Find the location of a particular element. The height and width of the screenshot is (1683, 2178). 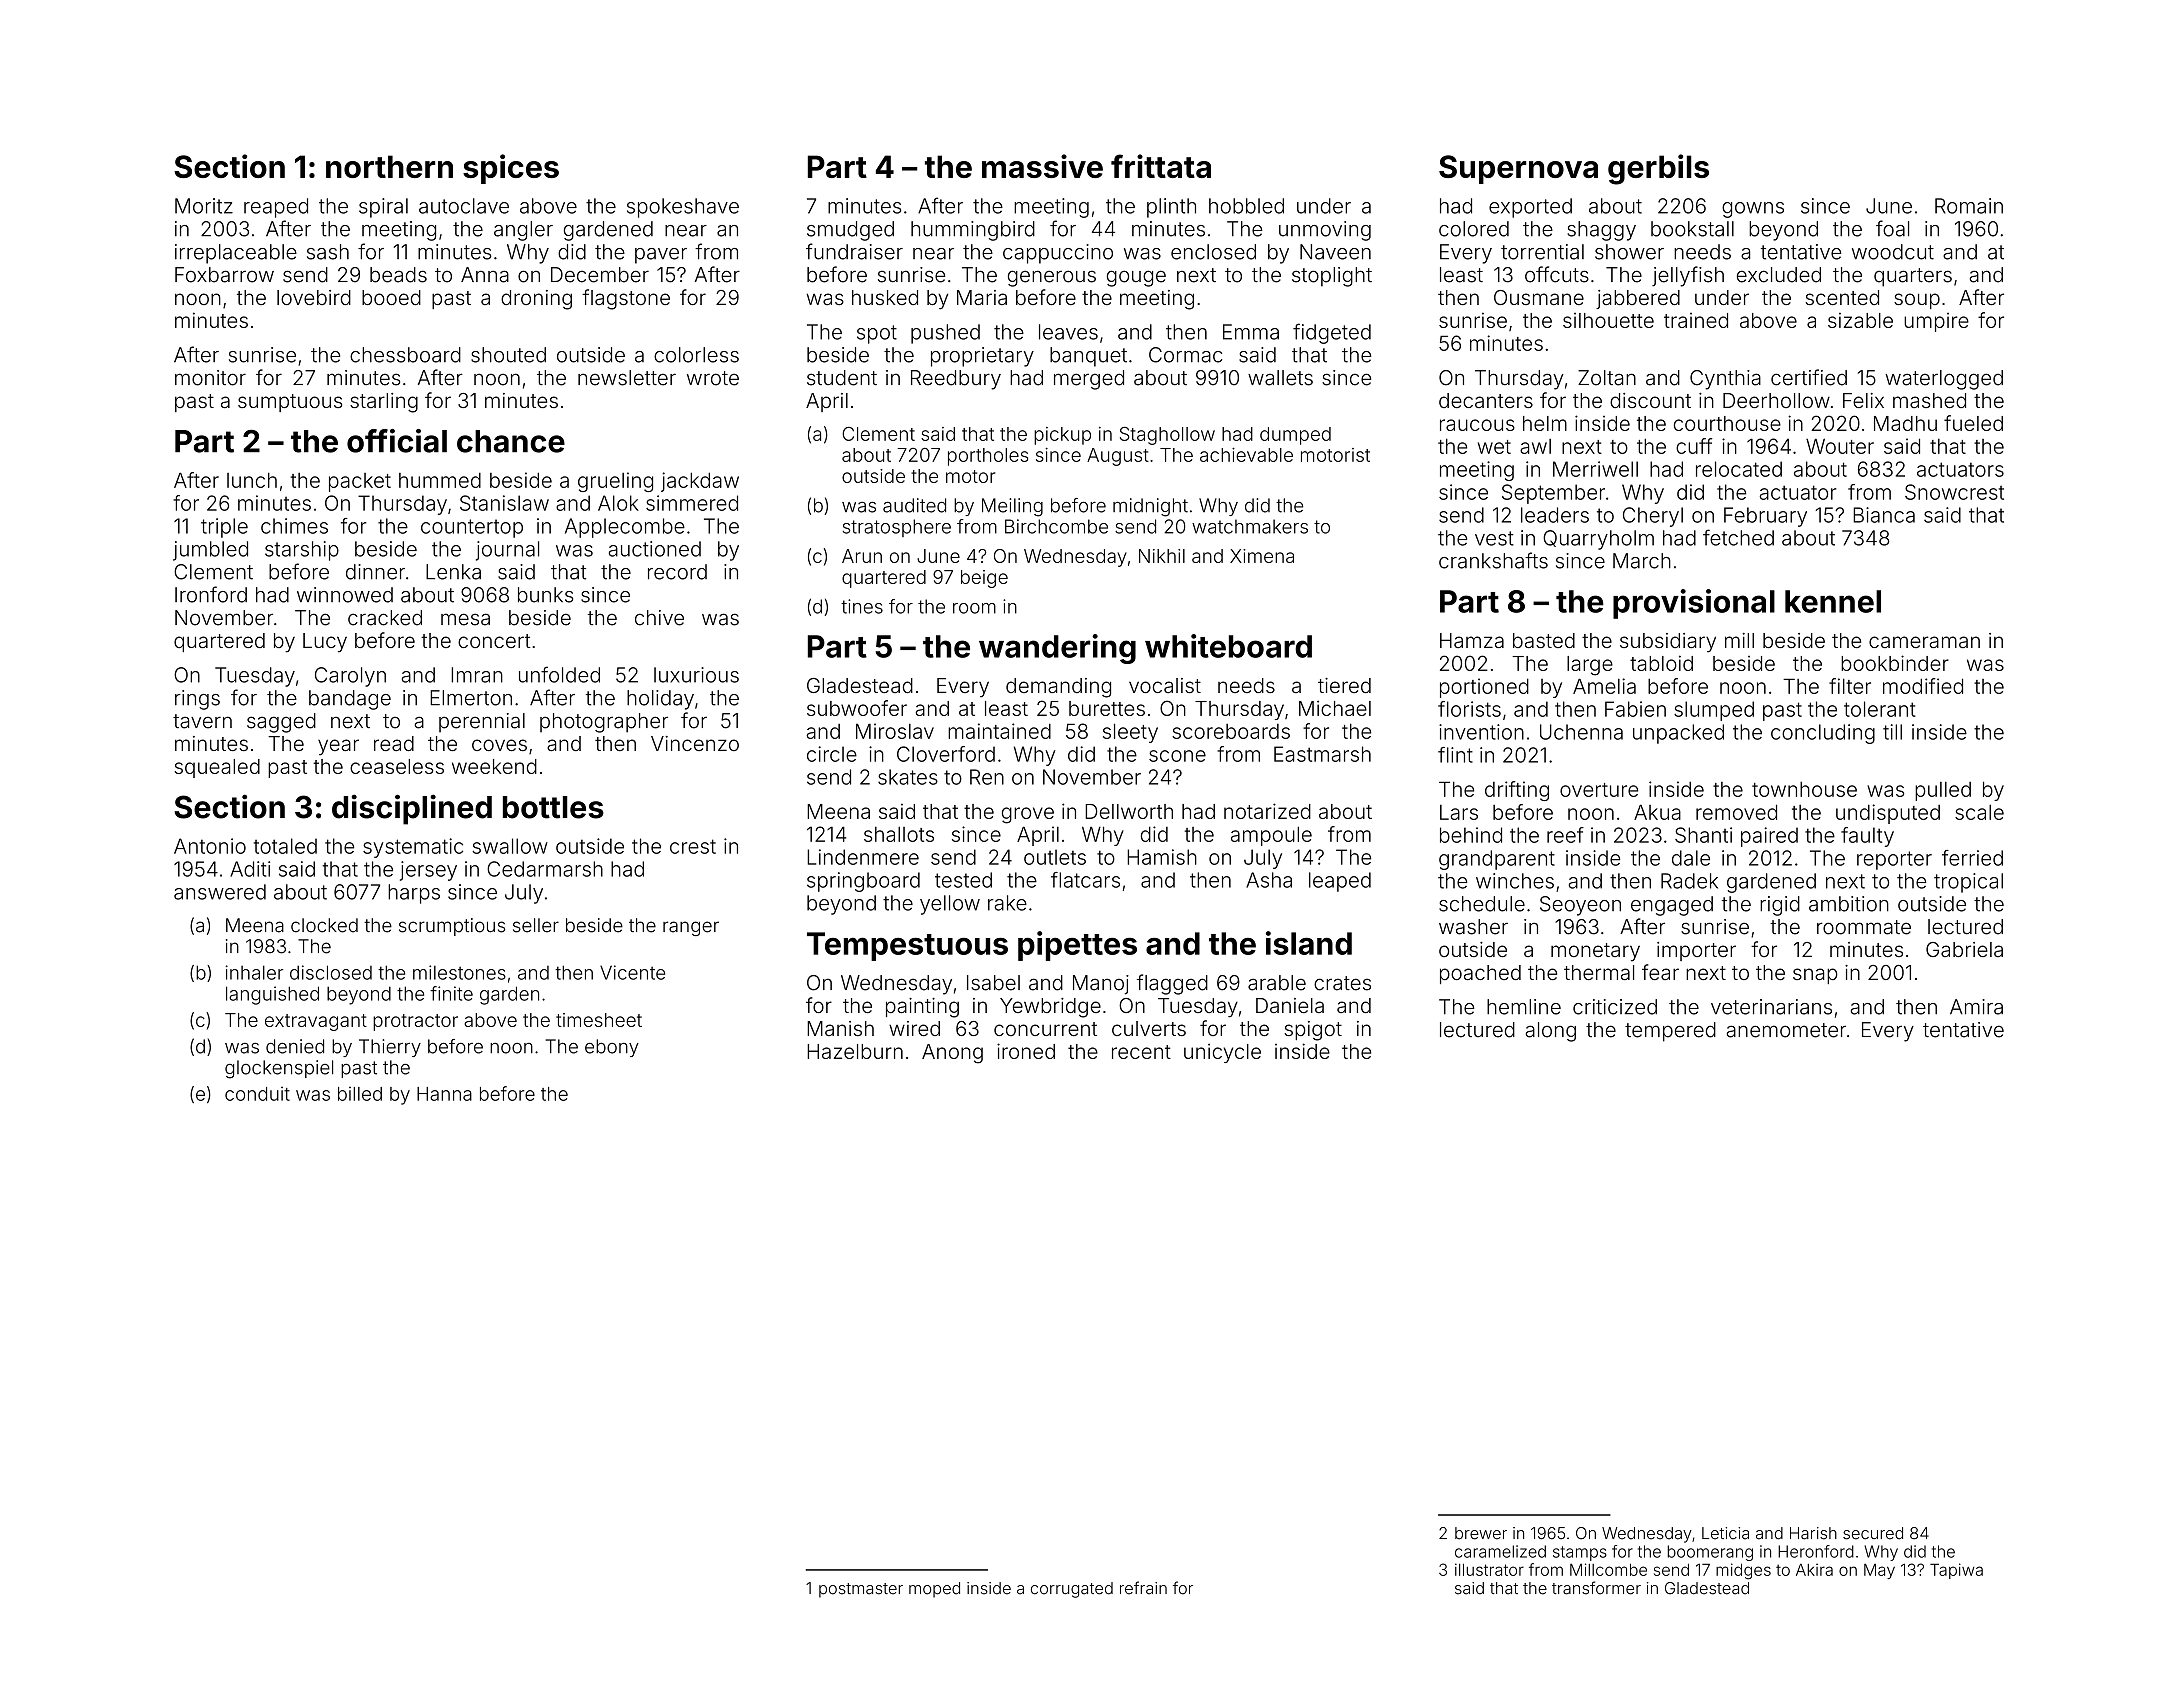

ampoule is located at coordinates (1271, 836).
